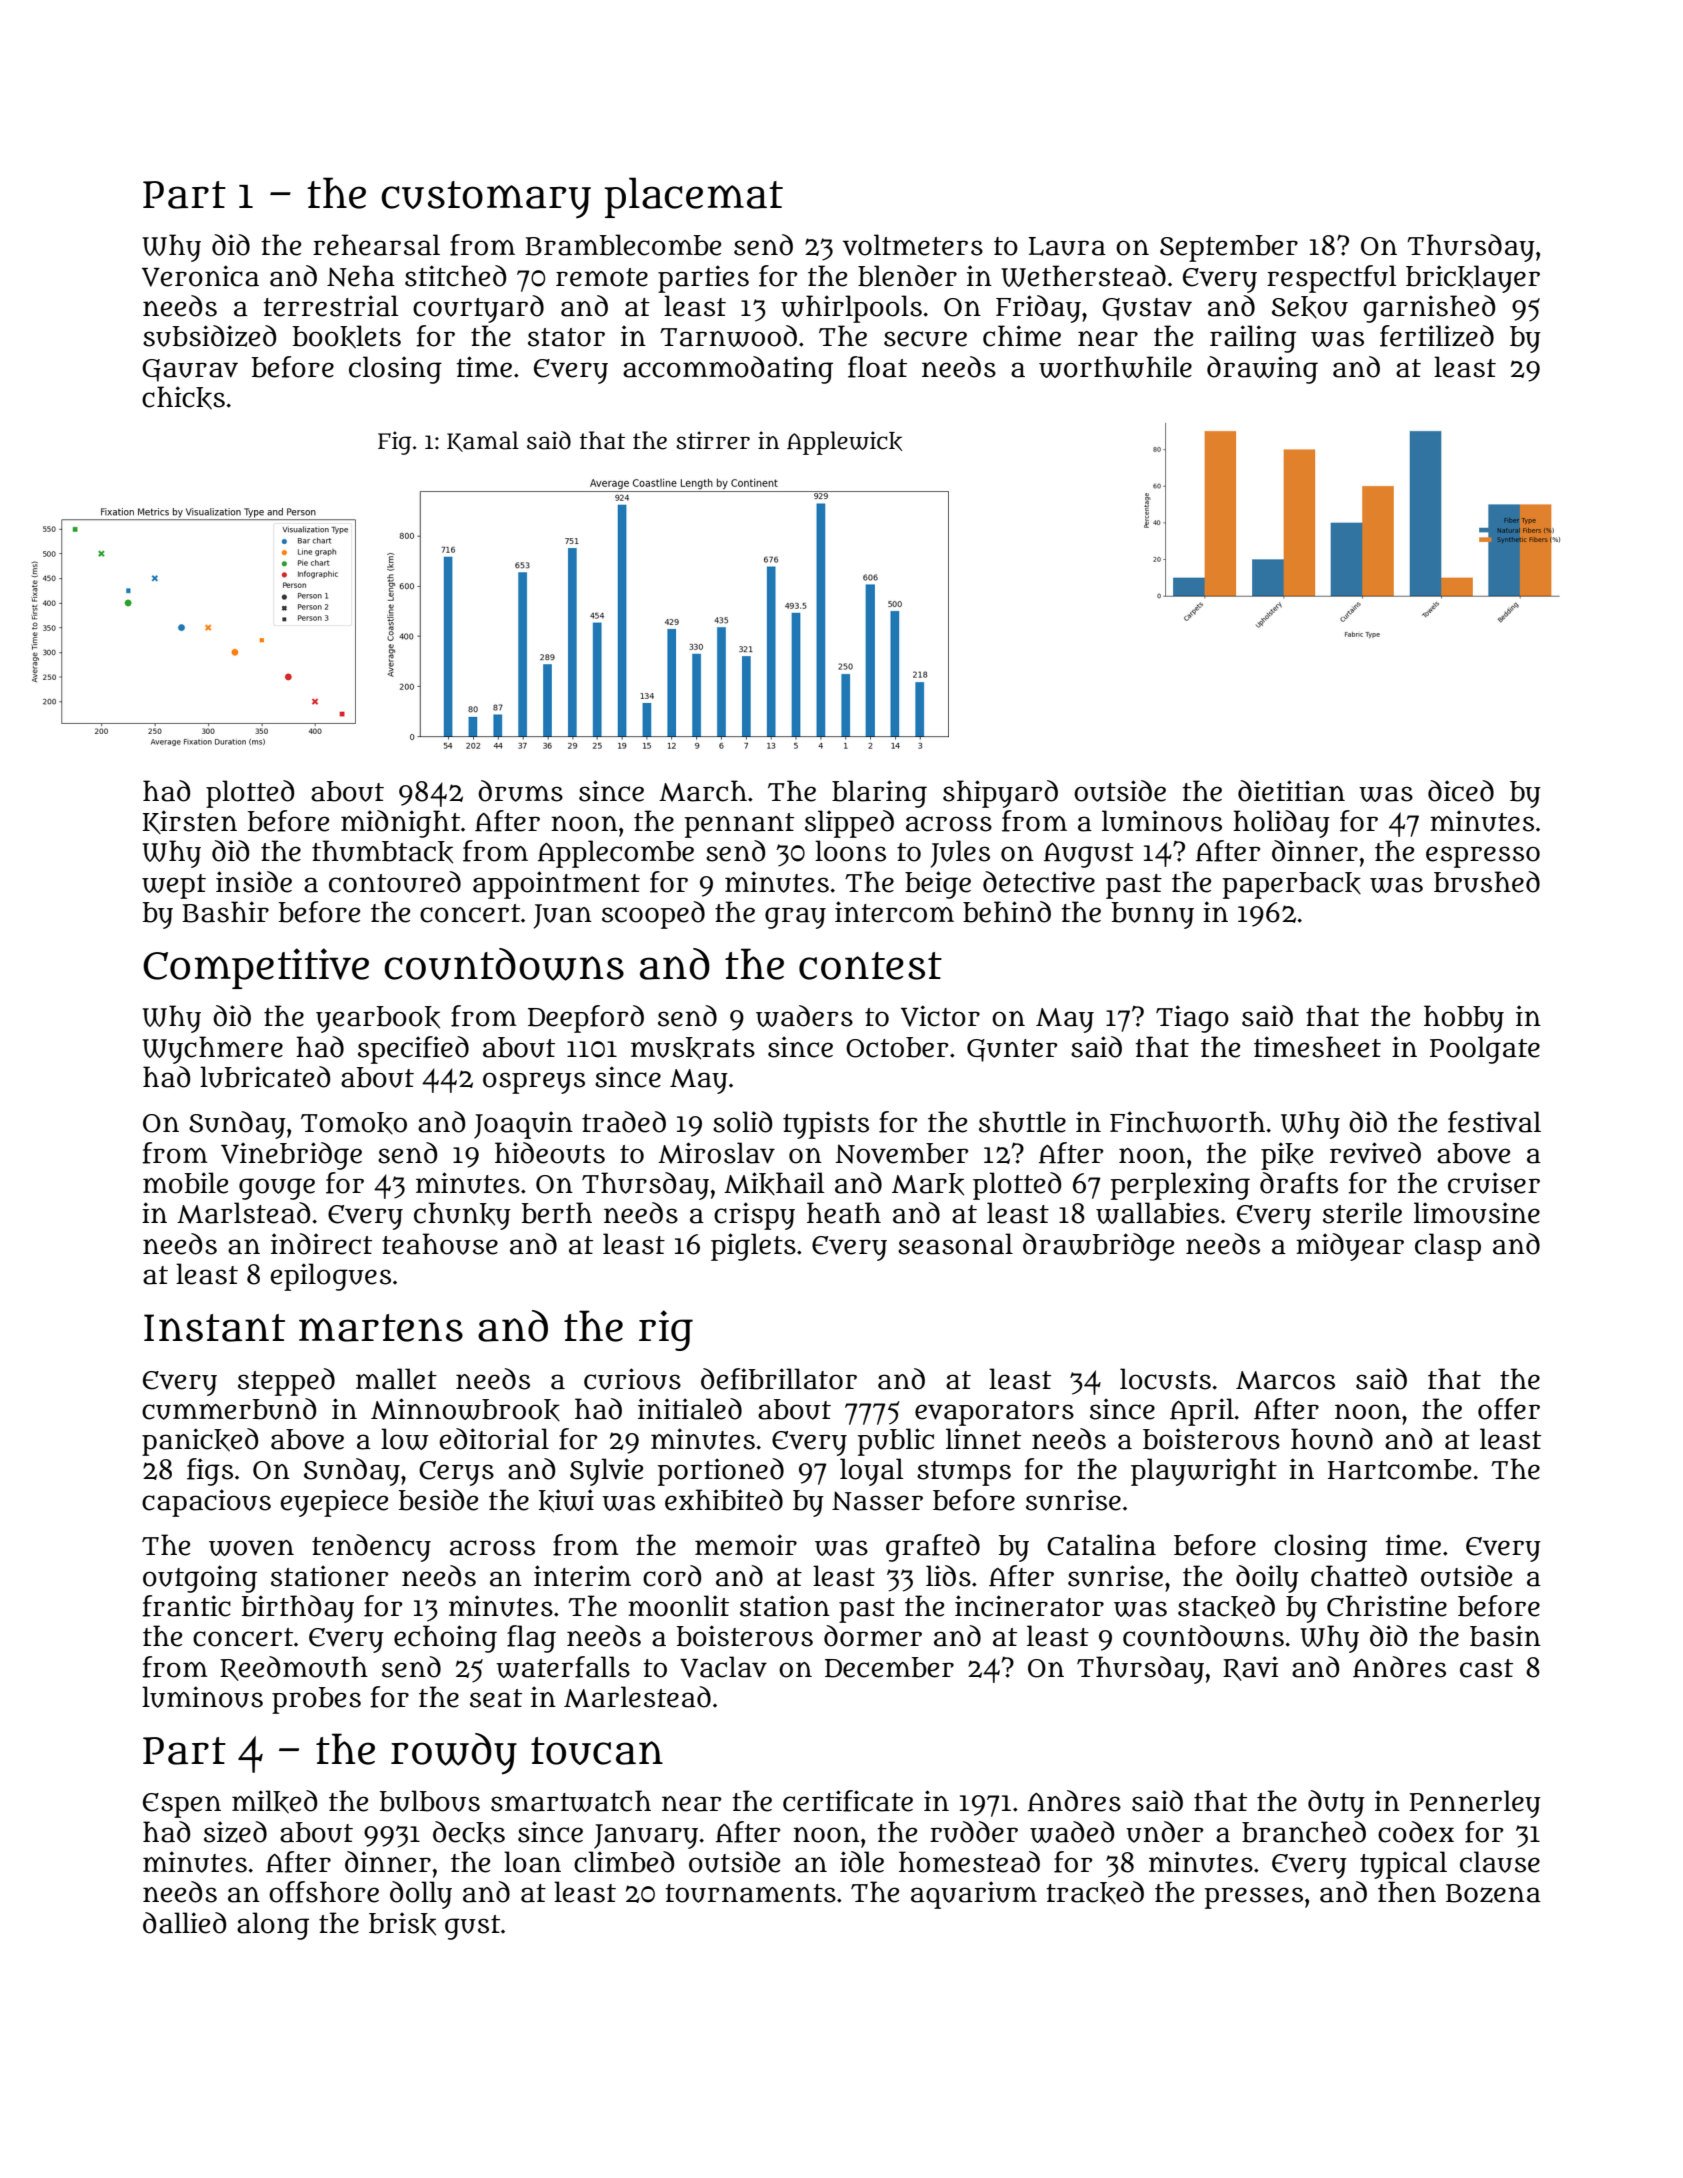  Describe the element at coordinates (1067, 246) in the screenshot. I see `Laura` at that location.
